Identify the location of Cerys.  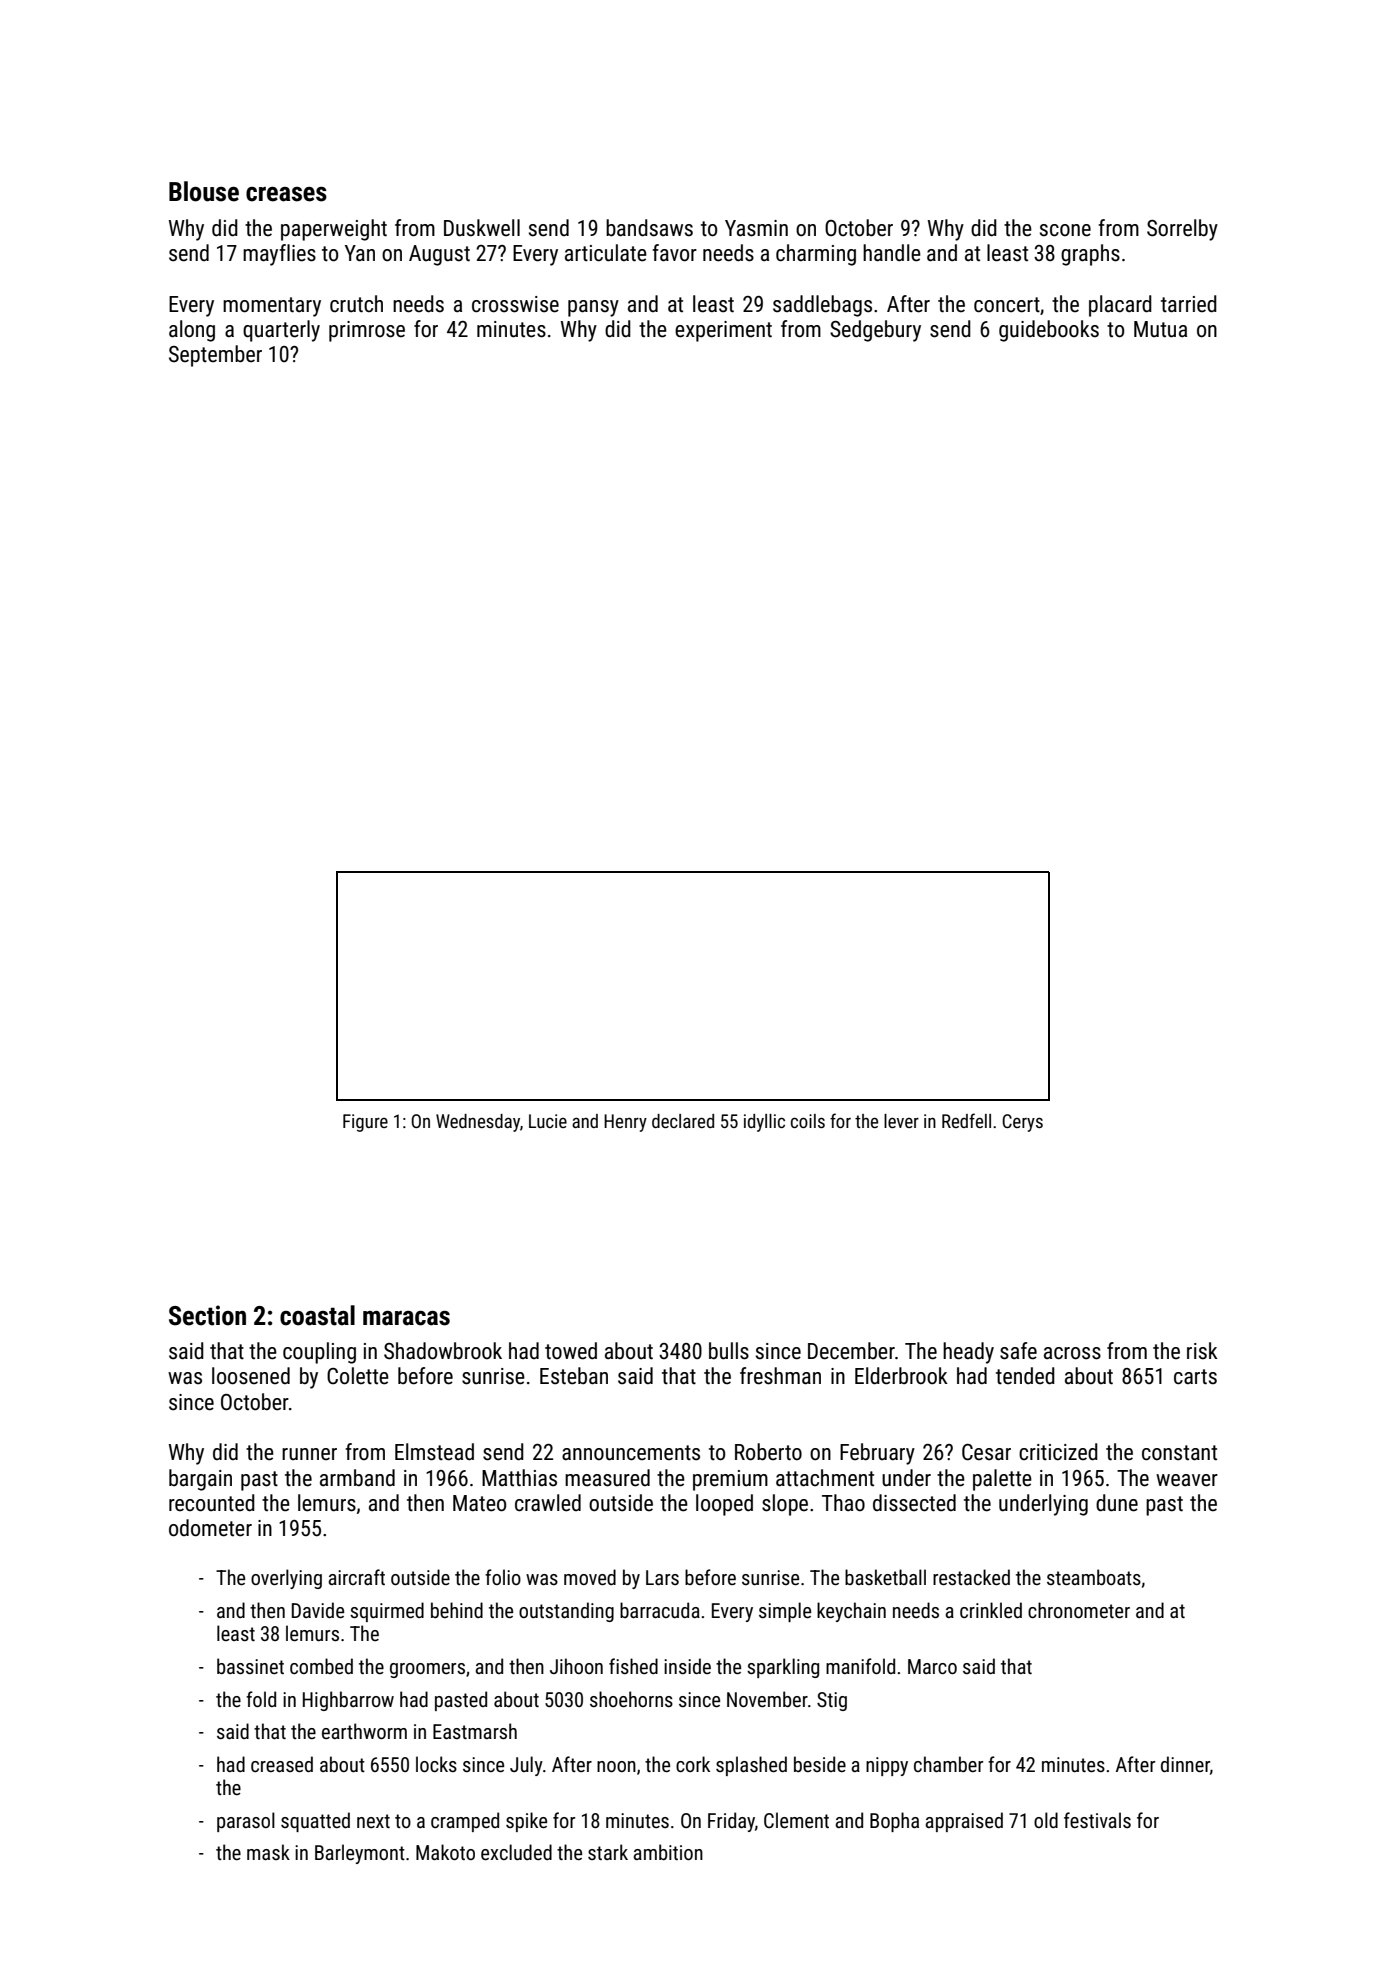
(1022, 1123).
